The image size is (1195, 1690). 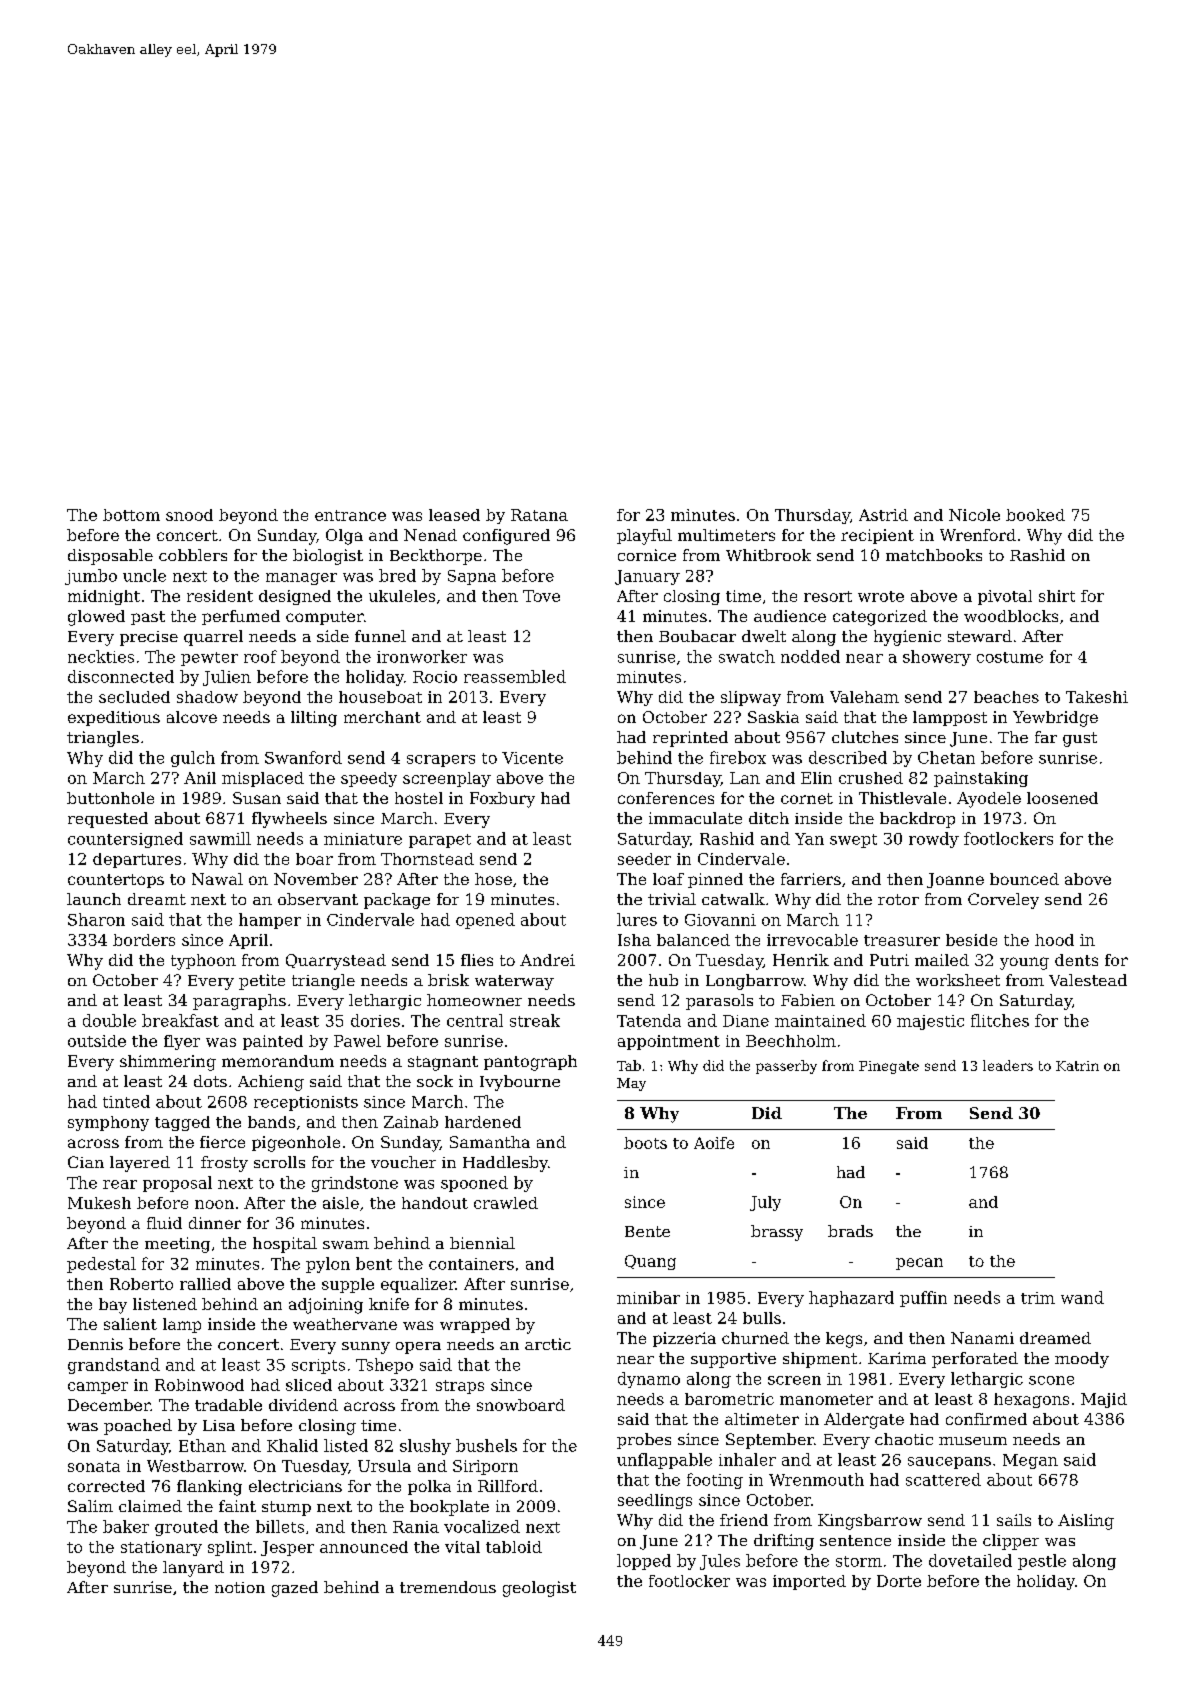 I want to click on Sharon, so click(x=96, y=919).
